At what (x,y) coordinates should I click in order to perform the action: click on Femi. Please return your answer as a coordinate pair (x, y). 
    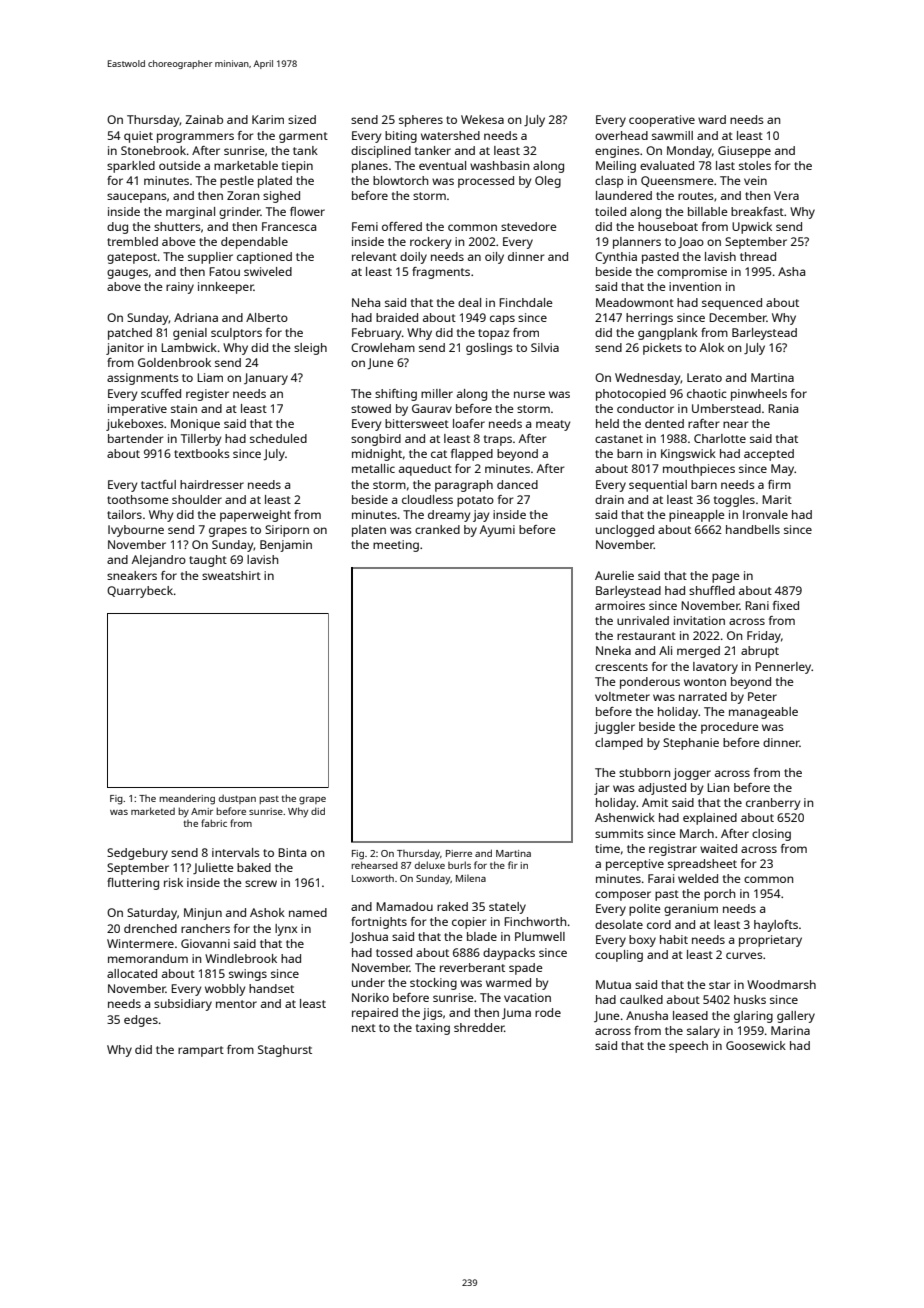
    Looking at the image, I should click on (365, 226).
